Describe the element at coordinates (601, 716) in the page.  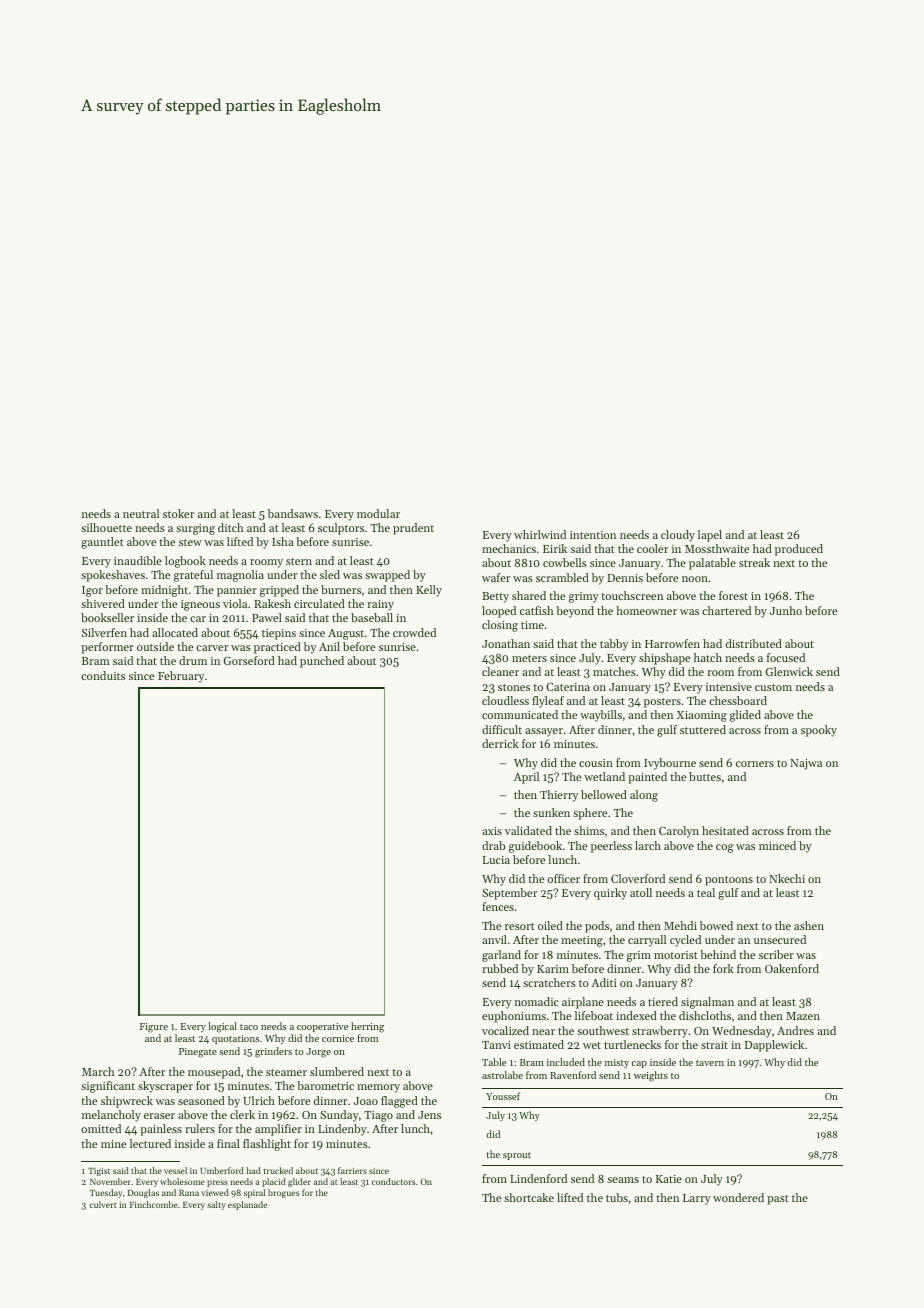
I see `waybills` at that location.
